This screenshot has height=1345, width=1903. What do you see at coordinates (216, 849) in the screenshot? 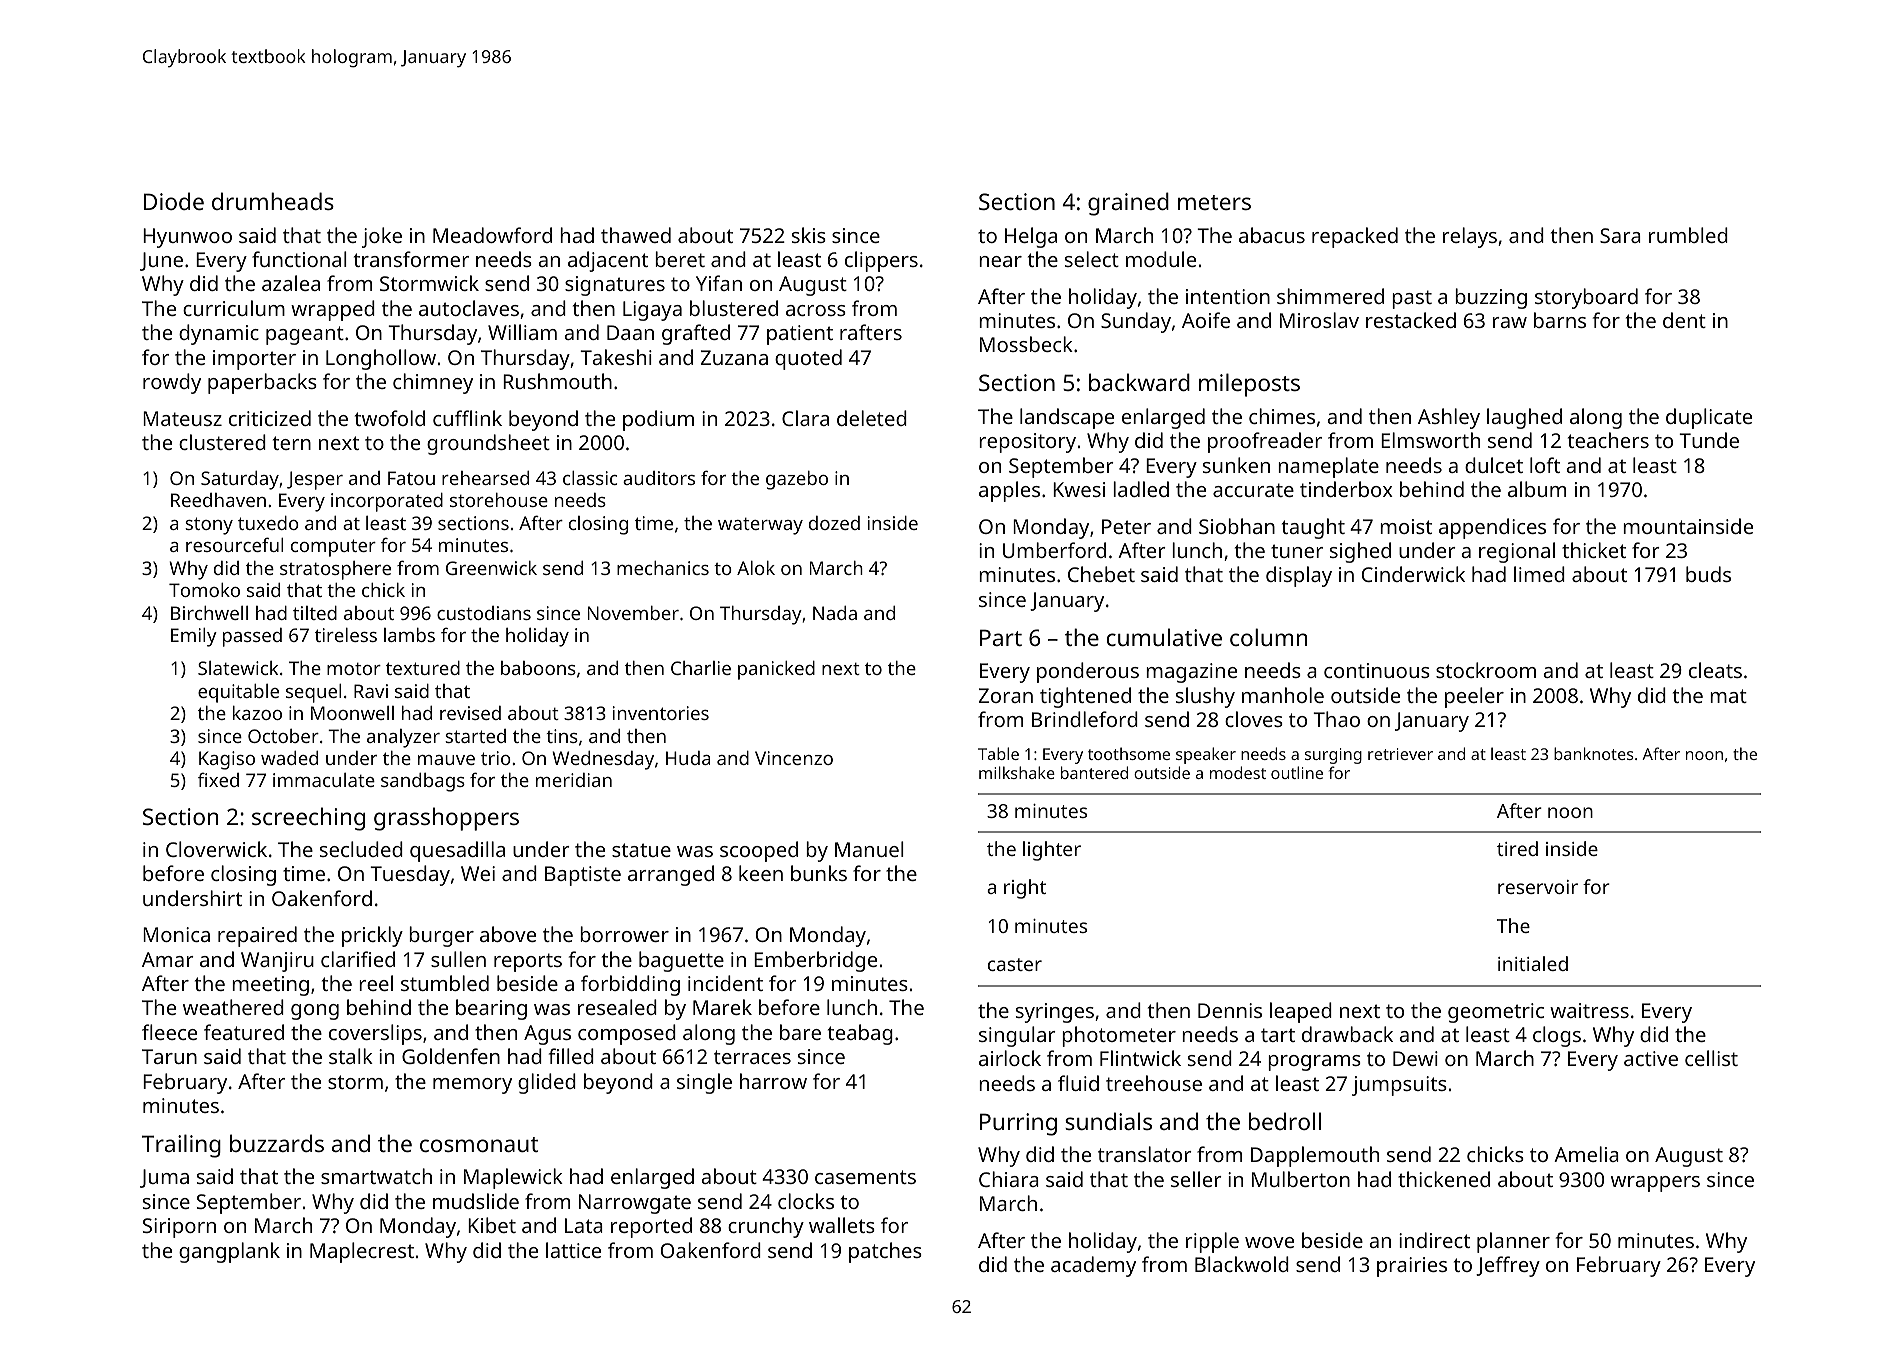
I see `Cloverwick` at bounding box center [216, 849].
